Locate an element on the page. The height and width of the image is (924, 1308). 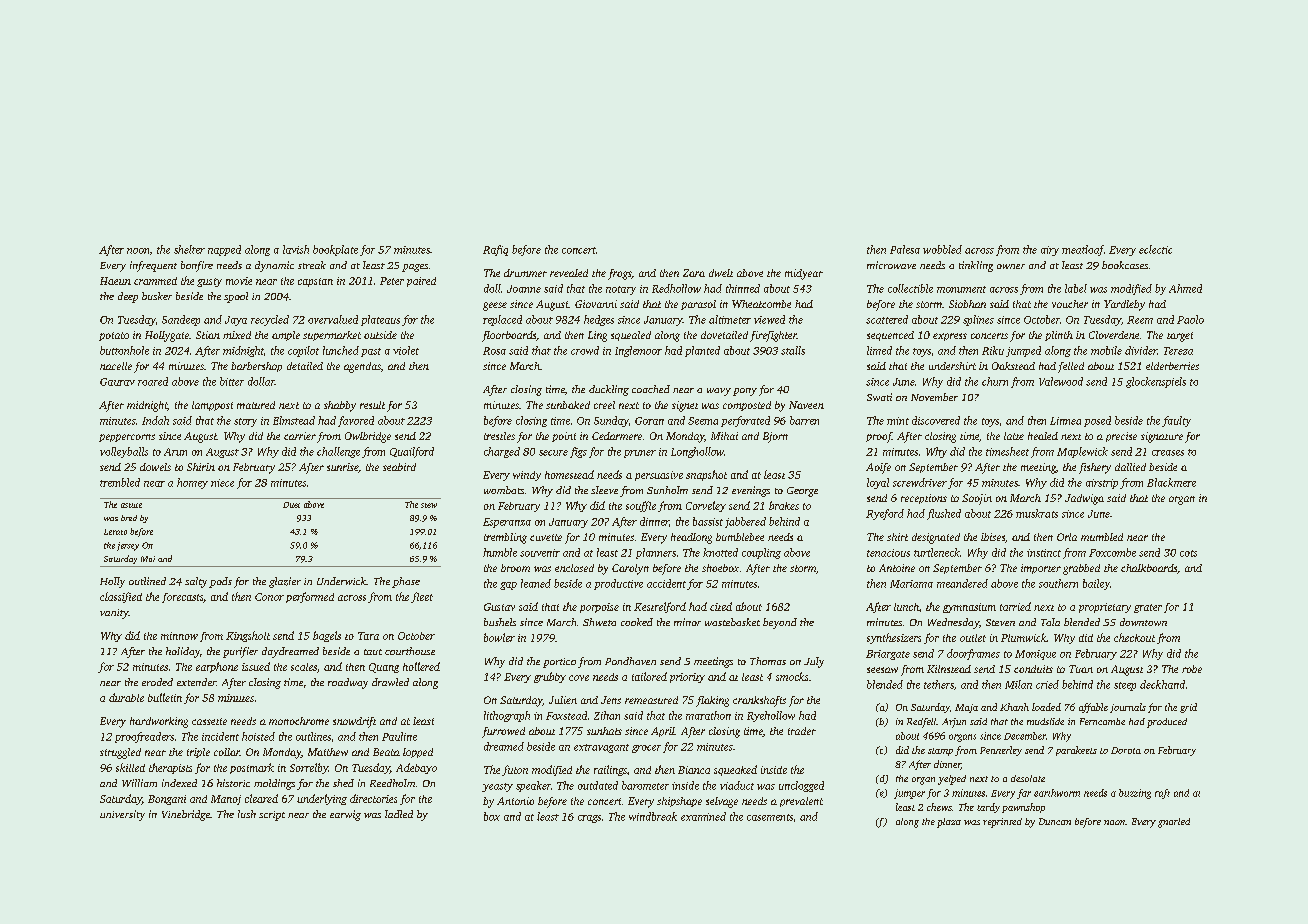
barren is located at coordinates (804, 420).
